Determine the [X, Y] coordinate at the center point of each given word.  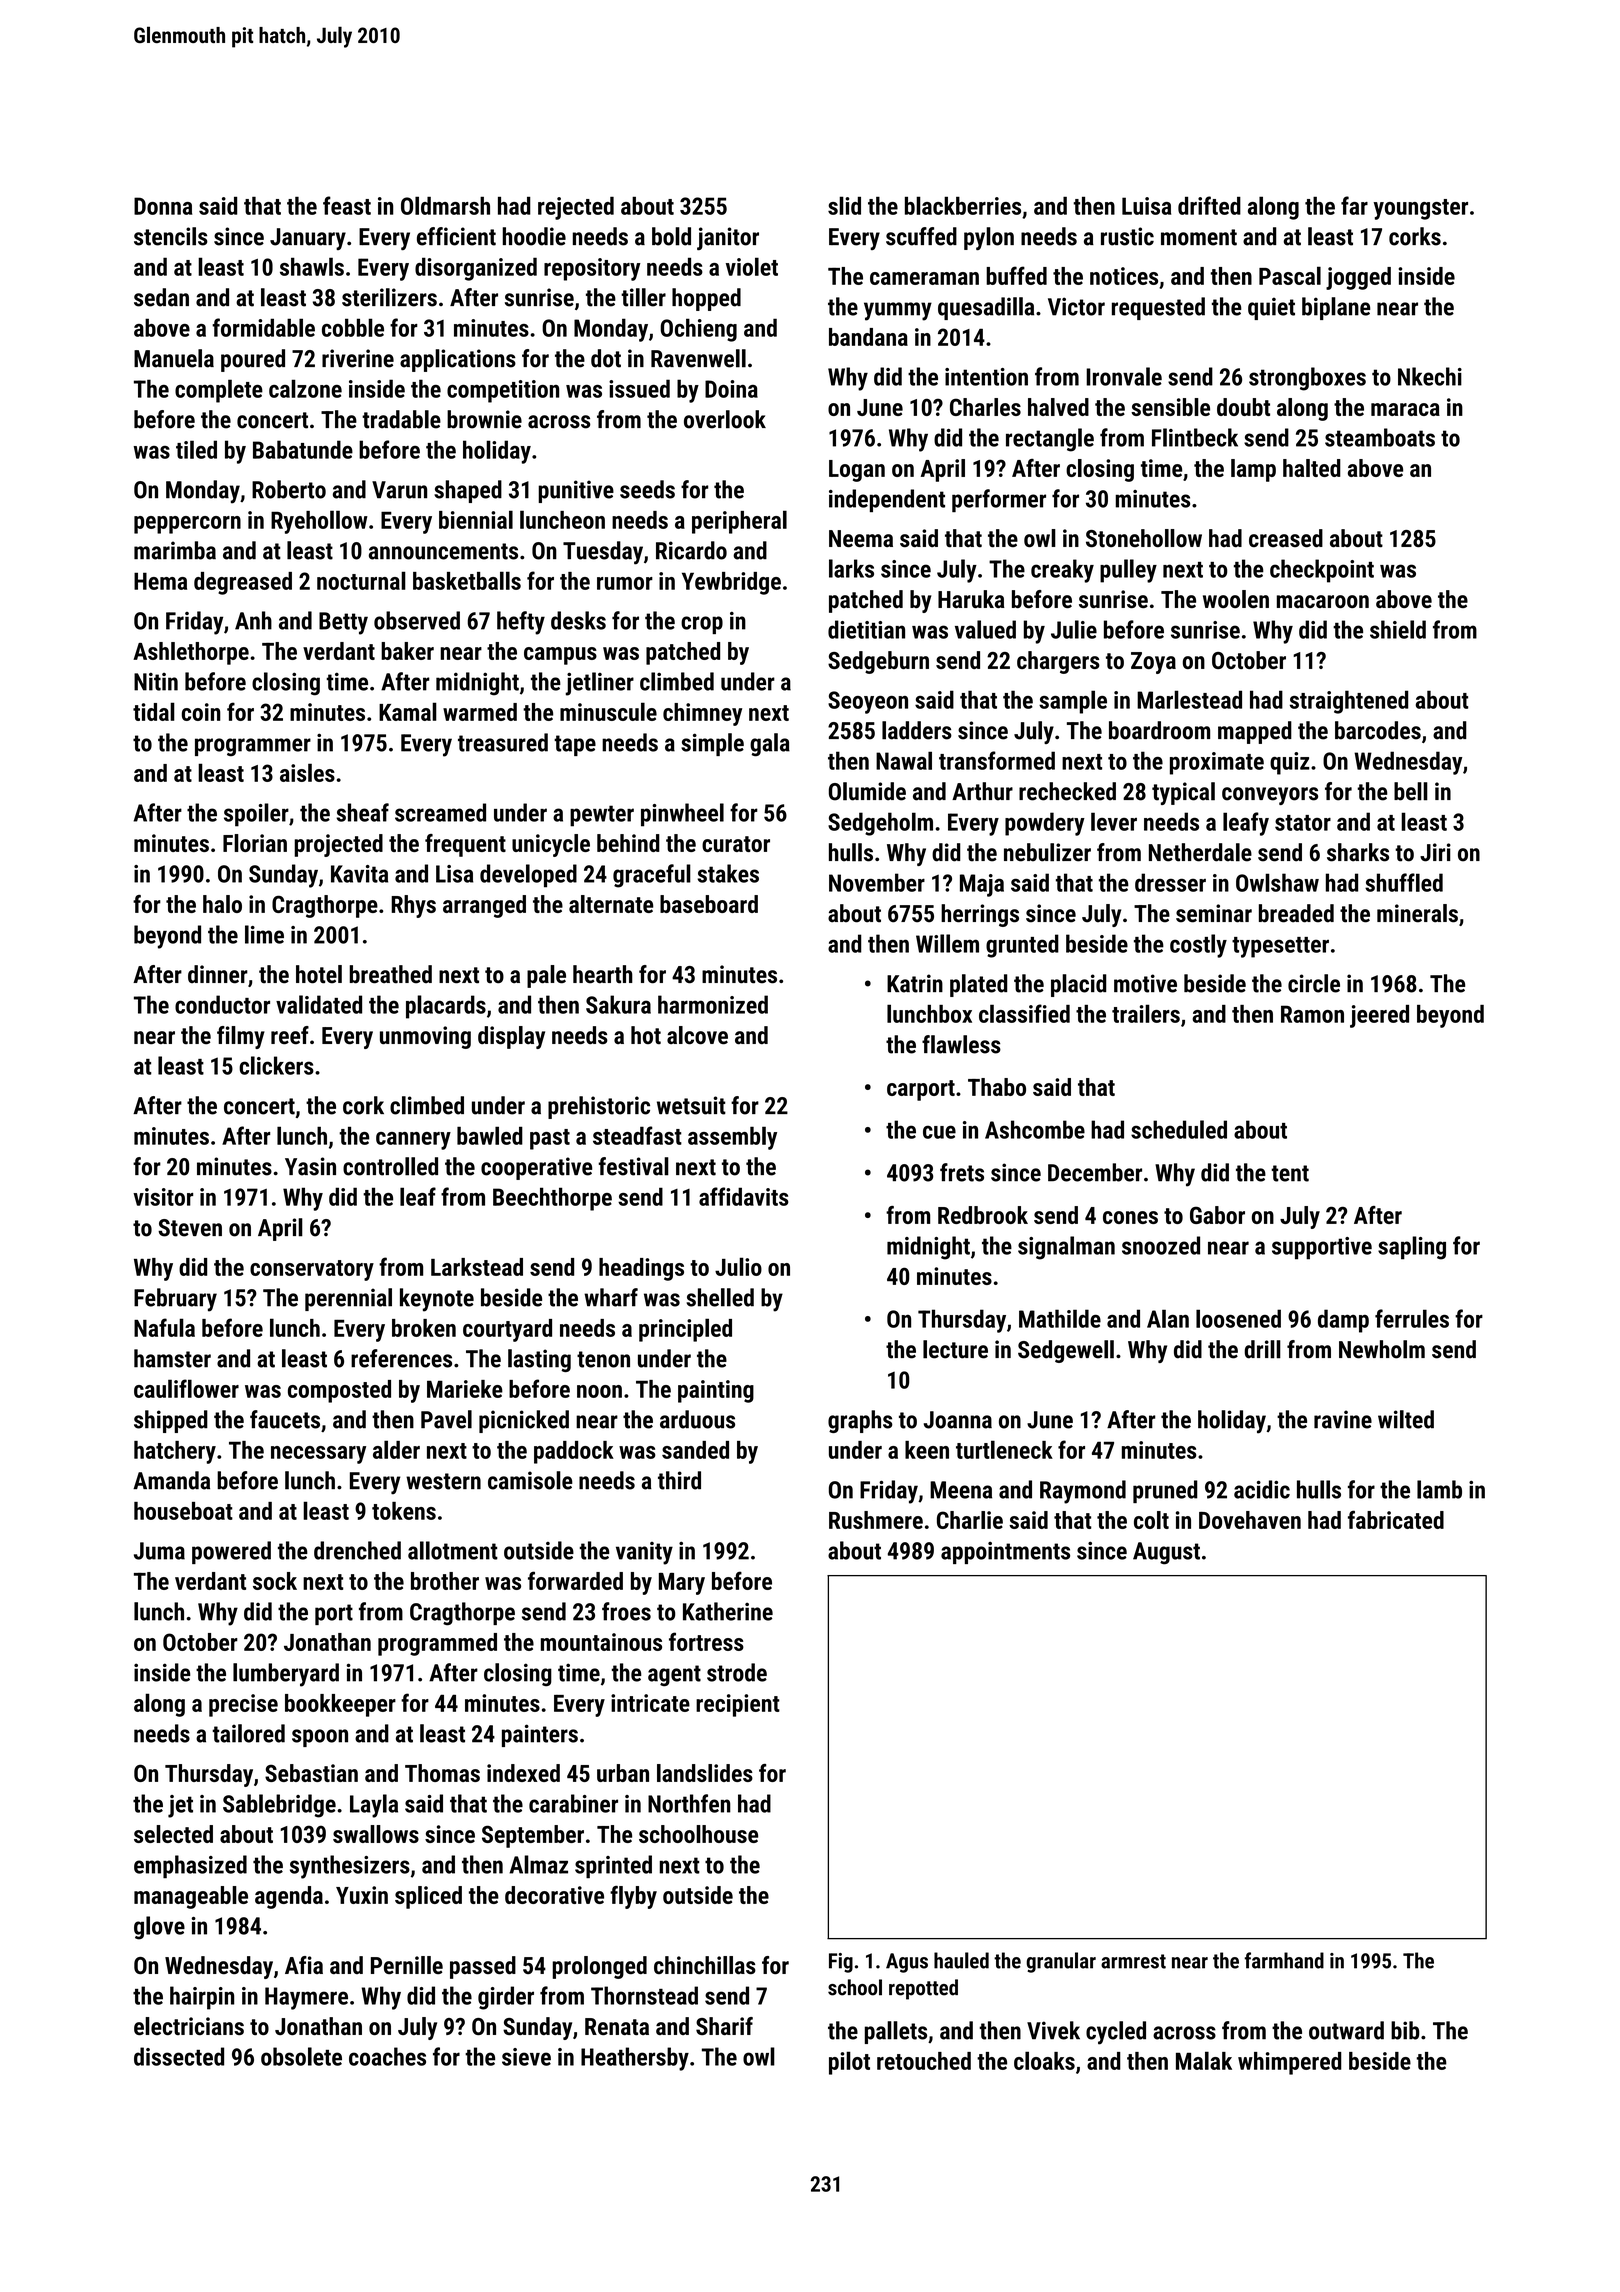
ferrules [1412, 1318]
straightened [1349, 702]
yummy [898, 311]
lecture [955, 1349]
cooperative [536, 1168]
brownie [484, 419]
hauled [961, 1960]
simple [712, 744]
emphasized [190, 1866]
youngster [1421, 209]
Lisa [454, 874]
